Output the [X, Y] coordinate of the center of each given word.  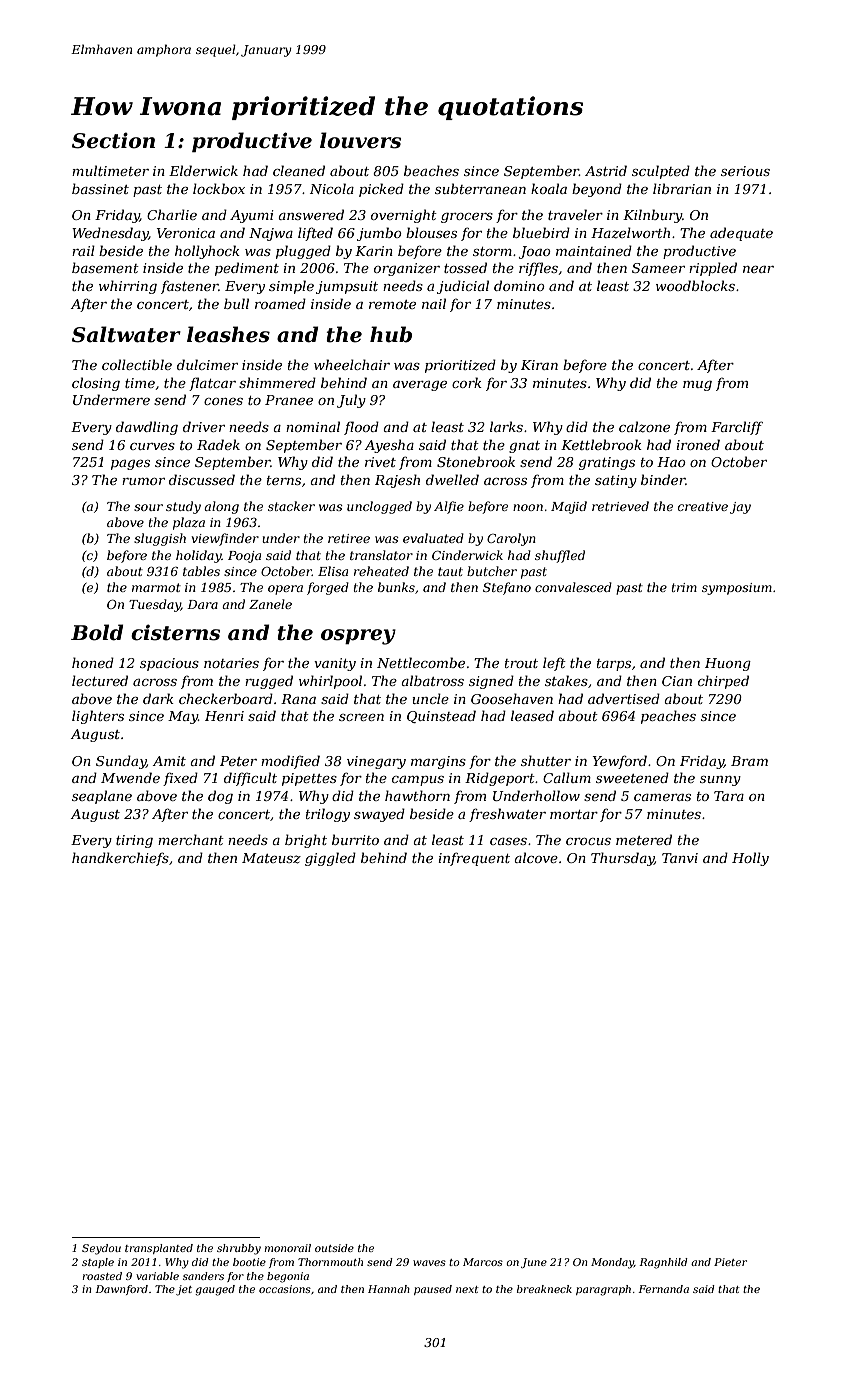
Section [113, 140]
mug [697, 386]
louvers [360, 140]
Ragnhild [663, 1263]
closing [96, 384]
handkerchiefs [120, 859]
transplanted [159, 1249]
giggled [330, 859]
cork [467, 382]
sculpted [661, 172]
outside [334, 1248]
